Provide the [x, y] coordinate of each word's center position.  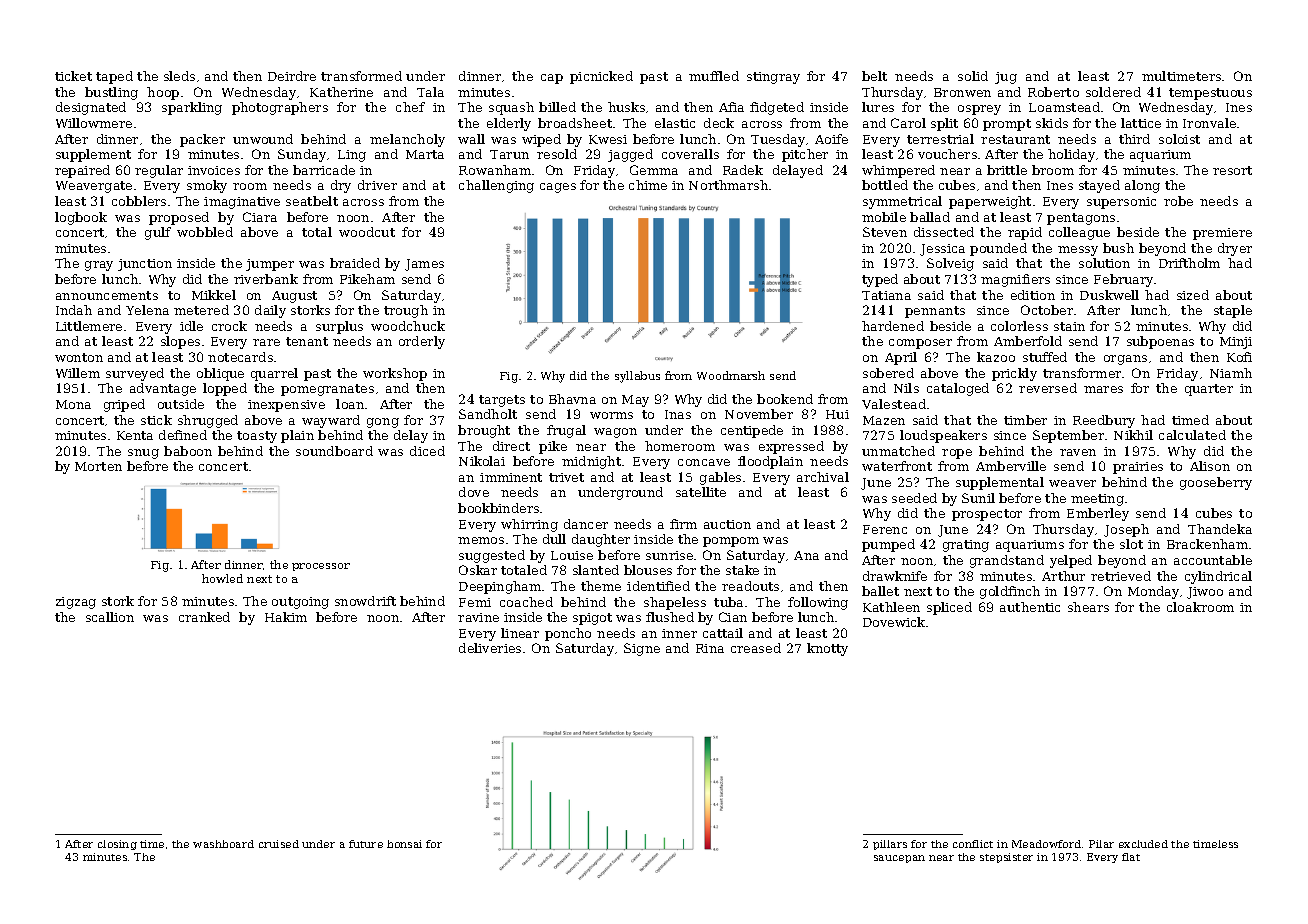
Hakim [286, 617]
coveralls [690, 154]
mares [1103, 389]
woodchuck [408, 326]
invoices [214, 170]
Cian [733, 617]
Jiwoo [1205, 593]
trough [406, 311]
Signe [642, 649]
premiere [1222, 234]
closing [117, 845]
